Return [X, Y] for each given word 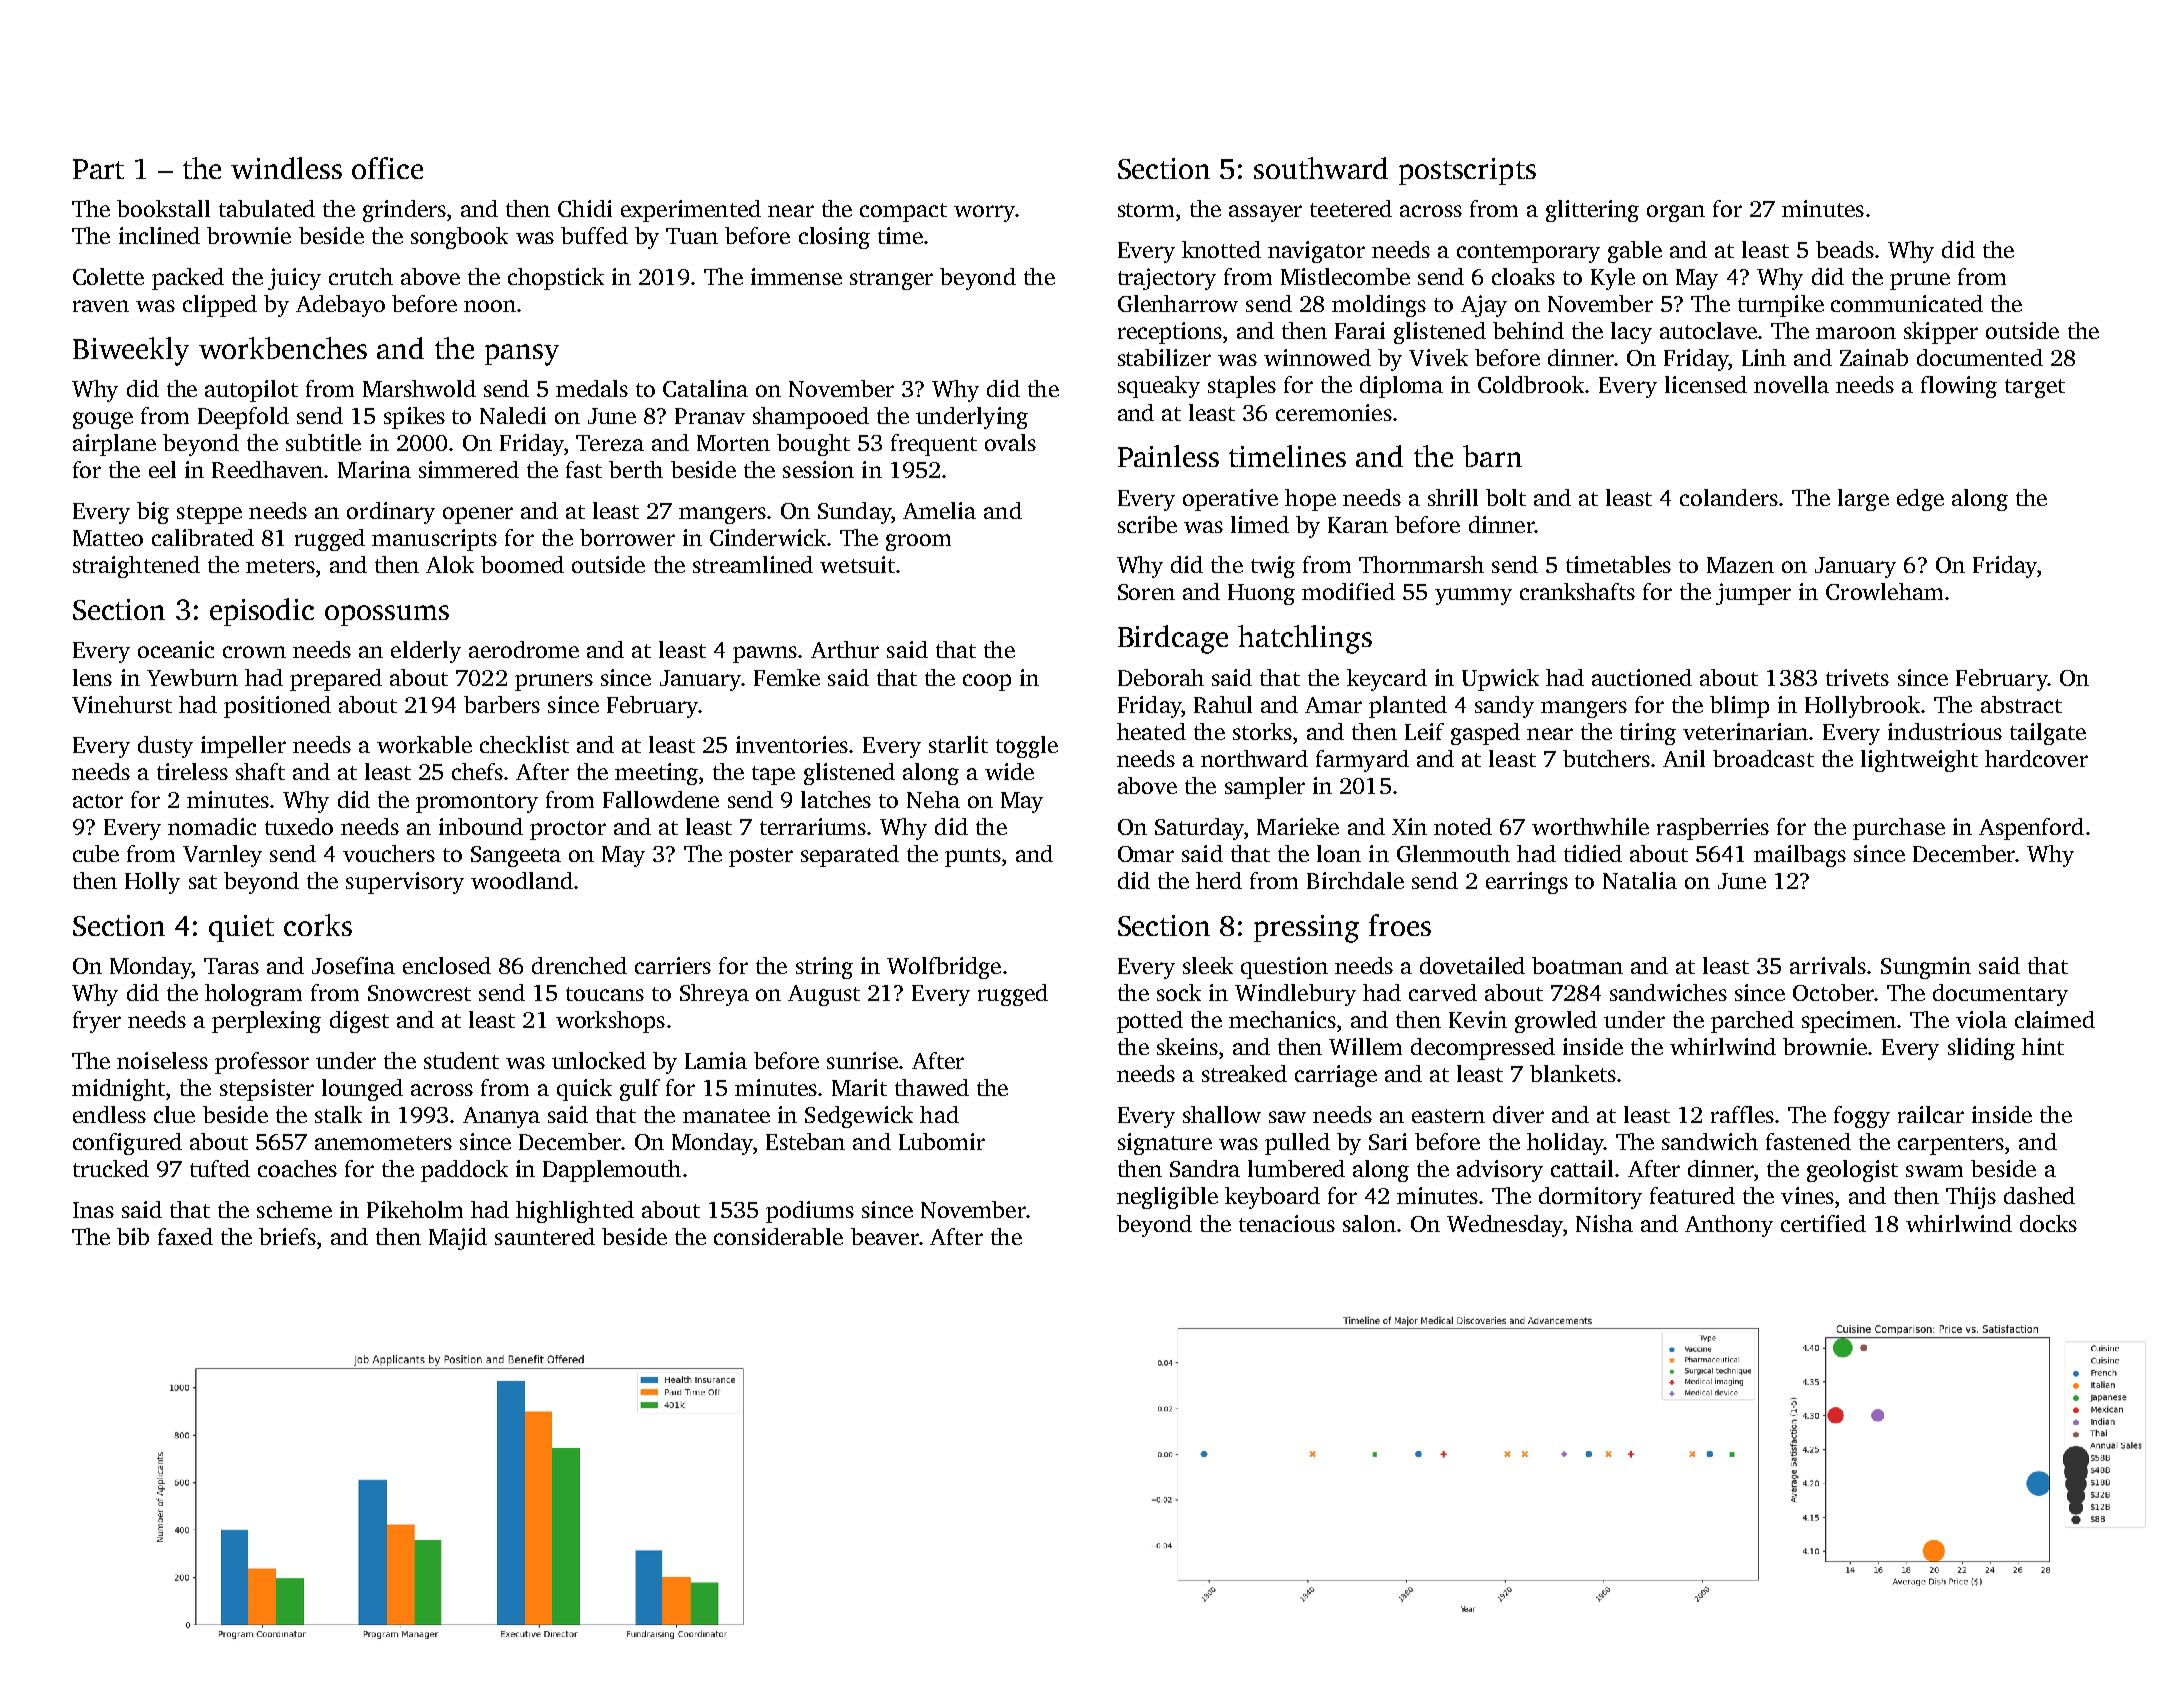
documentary [2000, 995]
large [1863, 500]
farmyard [1362, 761]
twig [1273, 567]
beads [1845, 249]
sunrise [863, 1060]
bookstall [163, 208]
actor [98, 801]
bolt [1506, 497]
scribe [1147, 524]
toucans [605, 994]
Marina [374, 469]
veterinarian [1745, 731]
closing [834, 238]
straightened [136, 567]
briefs [287, 1236]
